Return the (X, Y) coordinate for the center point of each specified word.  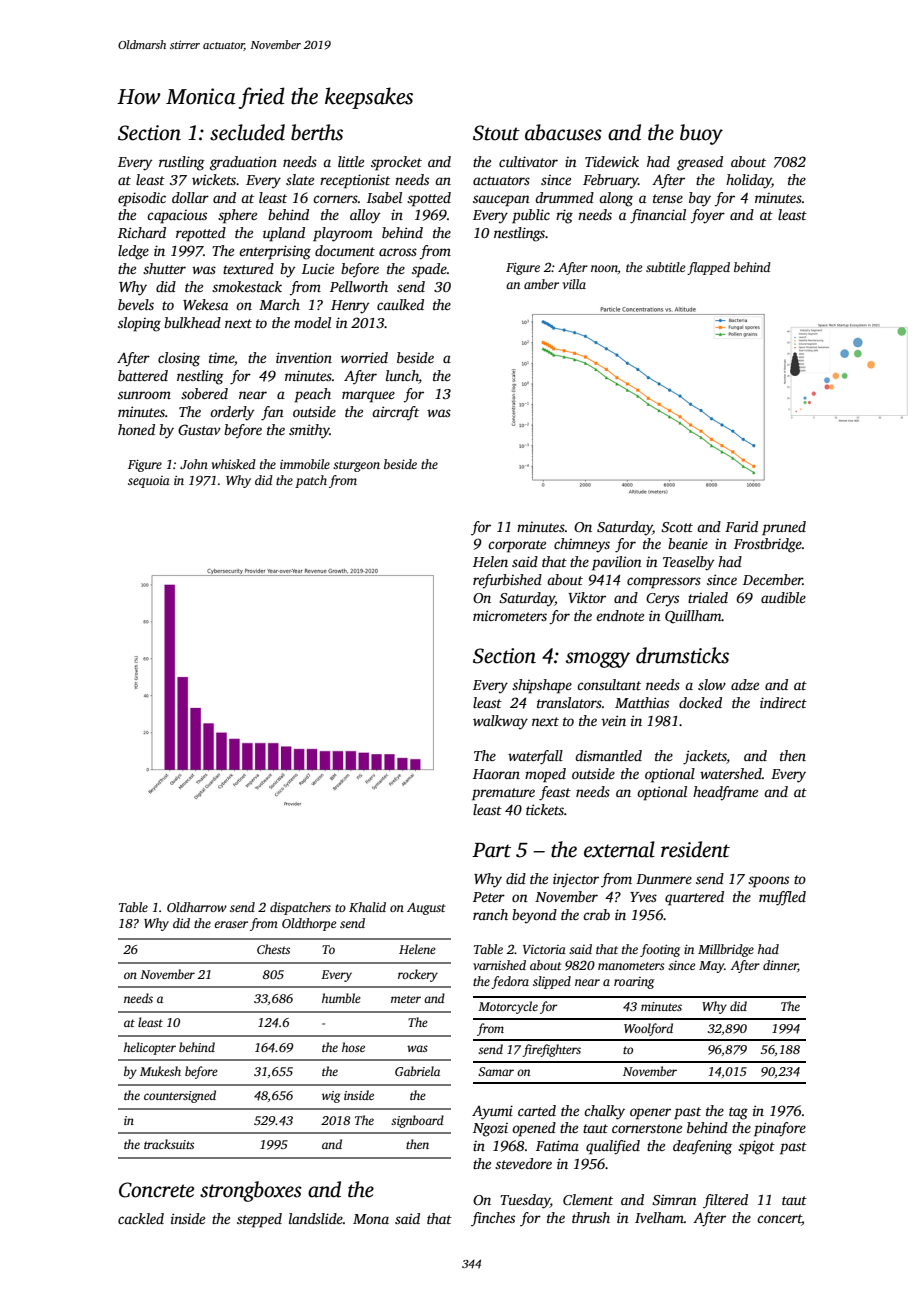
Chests (273, 949)
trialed (708, 597)
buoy (701, 134)
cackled (141, 1218)
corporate (517, 546)
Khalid (367, 907)
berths (317, 132)
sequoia (149, 482)
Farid (741, 526)
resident (695, 849)
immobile (305, 464)
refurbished (507, 581)
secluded (247, 132)
